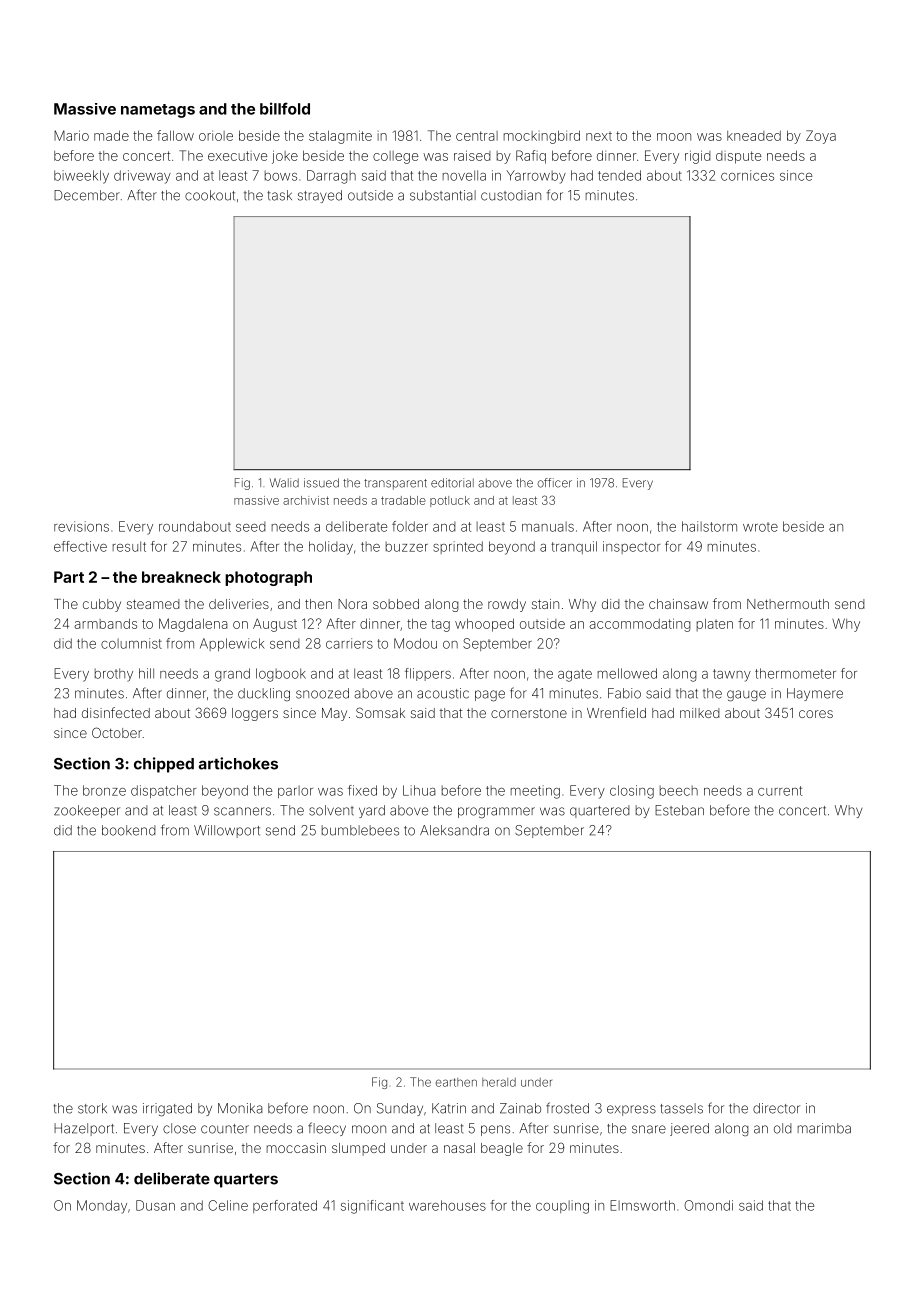  Describe the element at coordinates (175, 135) in the image. I see `fallow` at that location.
